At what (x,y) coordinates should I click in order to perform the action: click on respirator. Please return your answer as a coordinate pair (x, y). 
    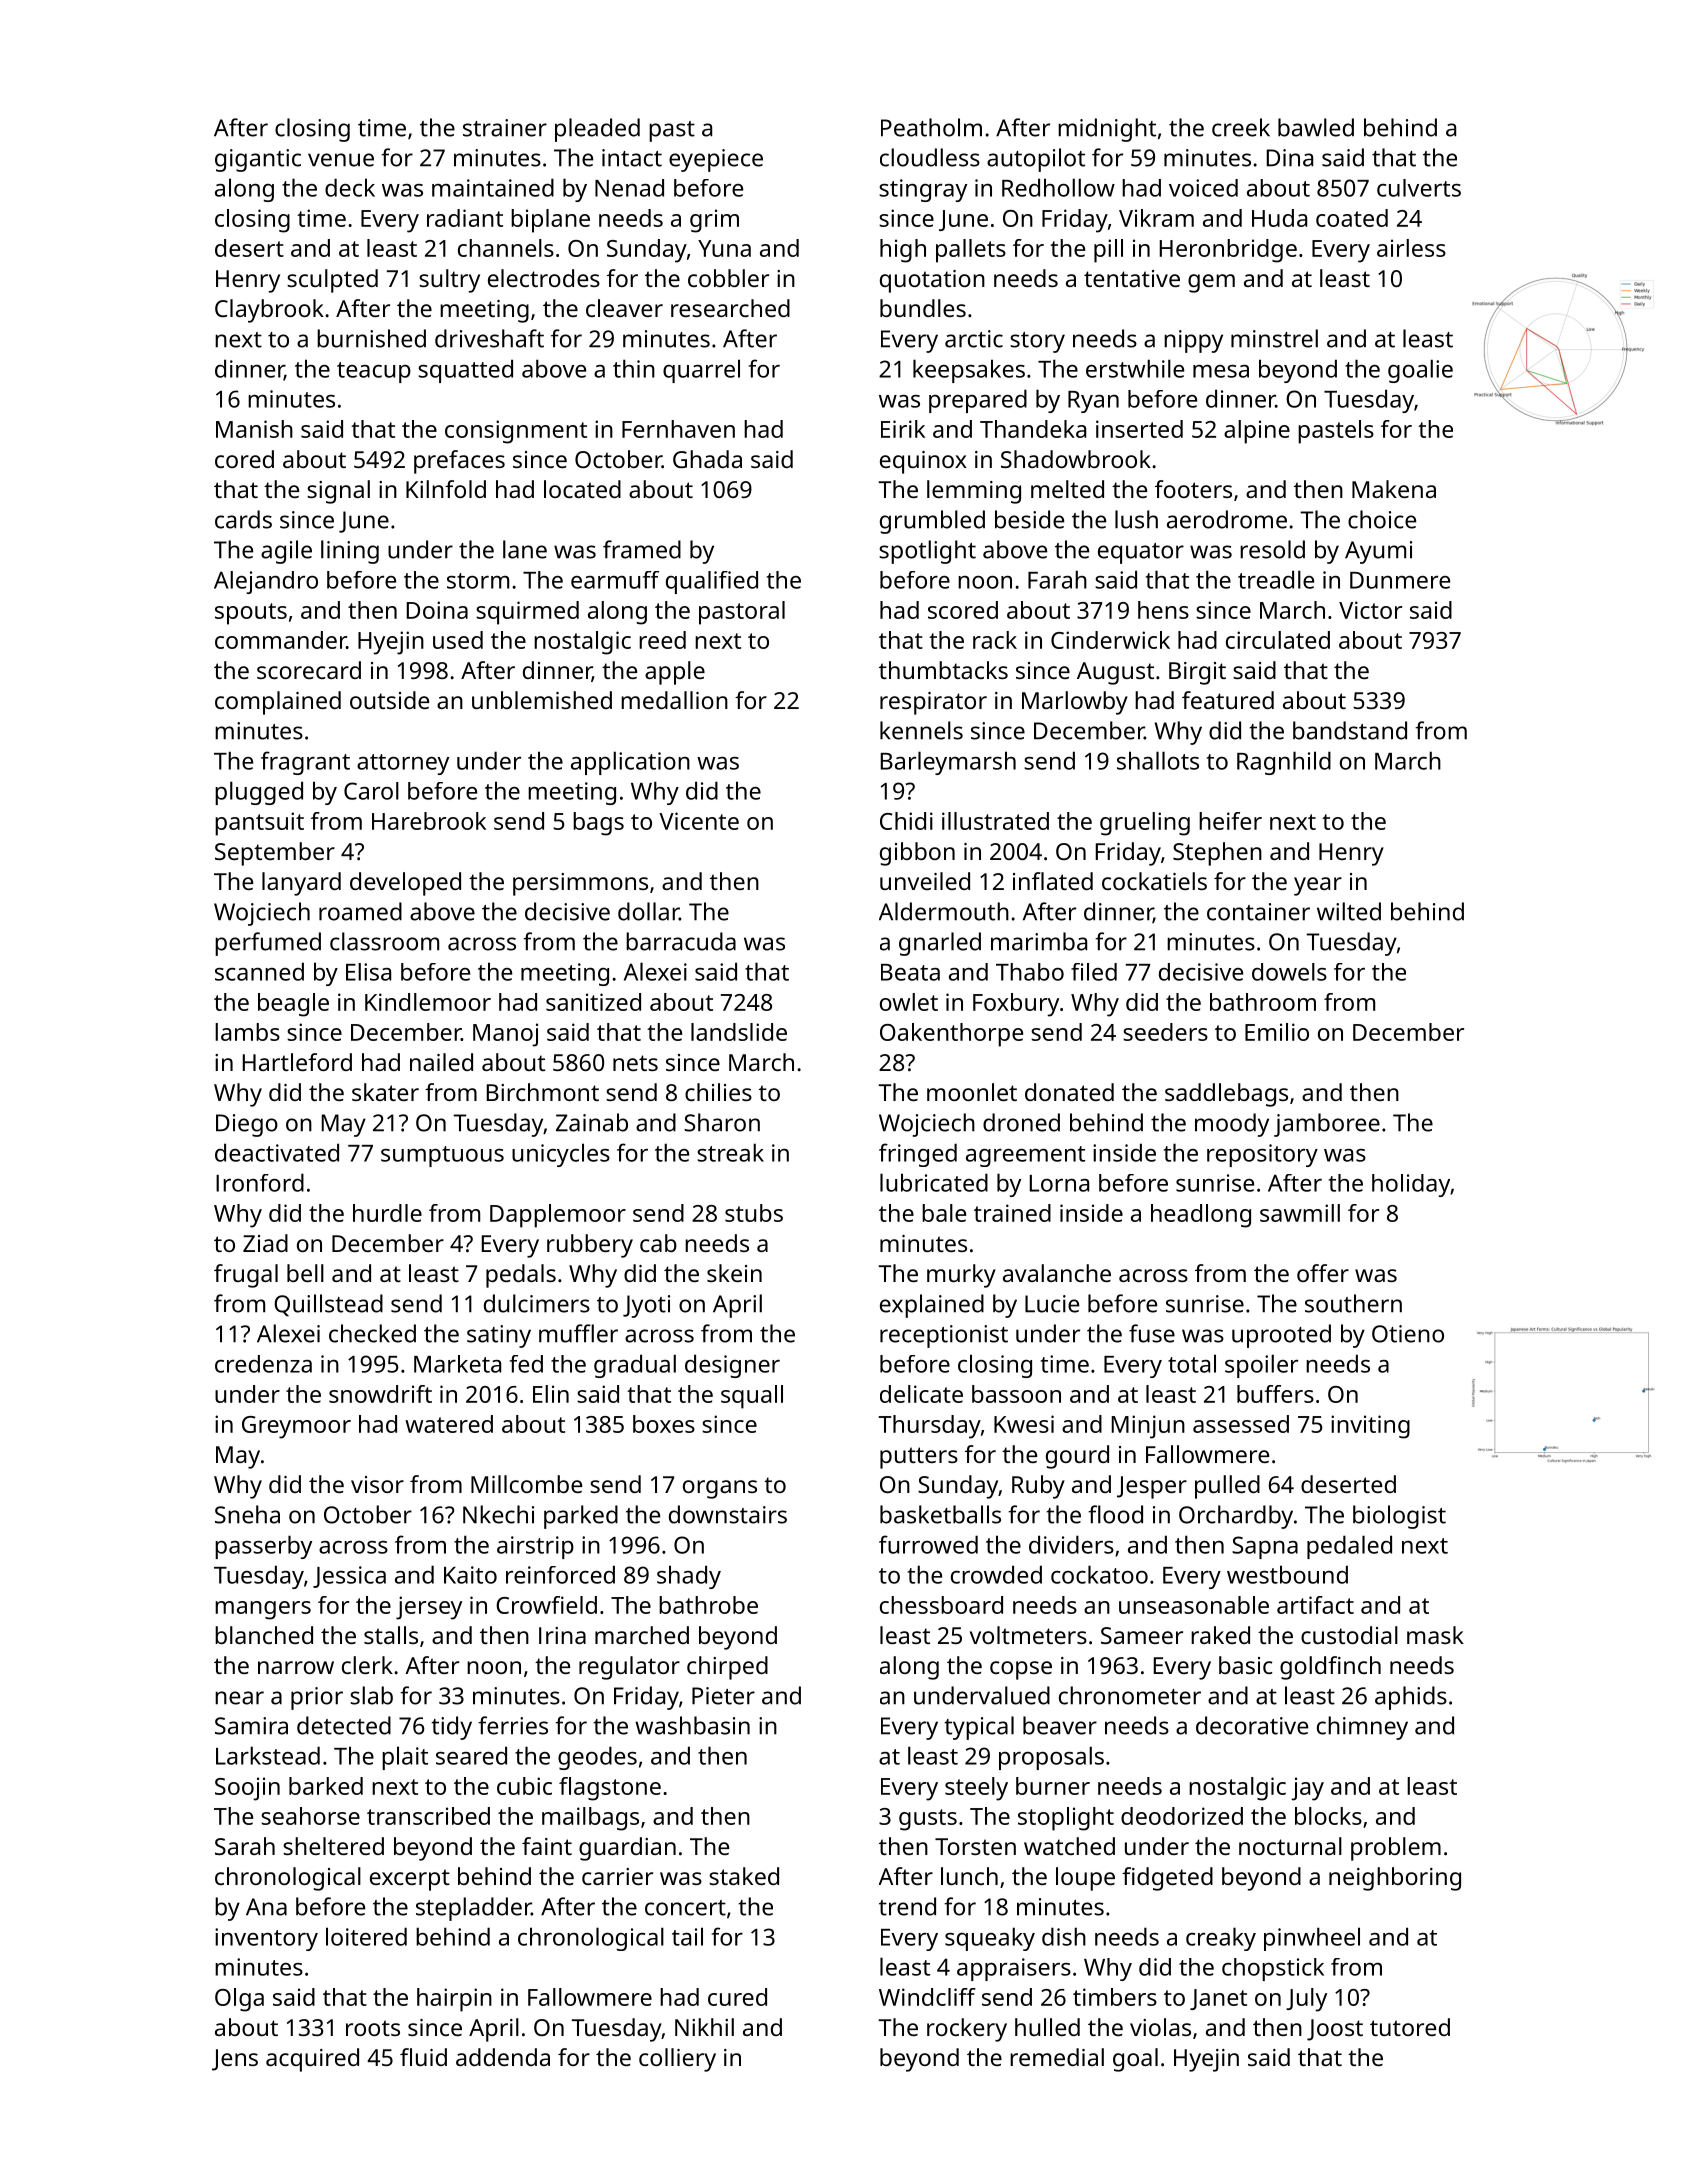
    Looking at the image, I should click on (933, 703).
